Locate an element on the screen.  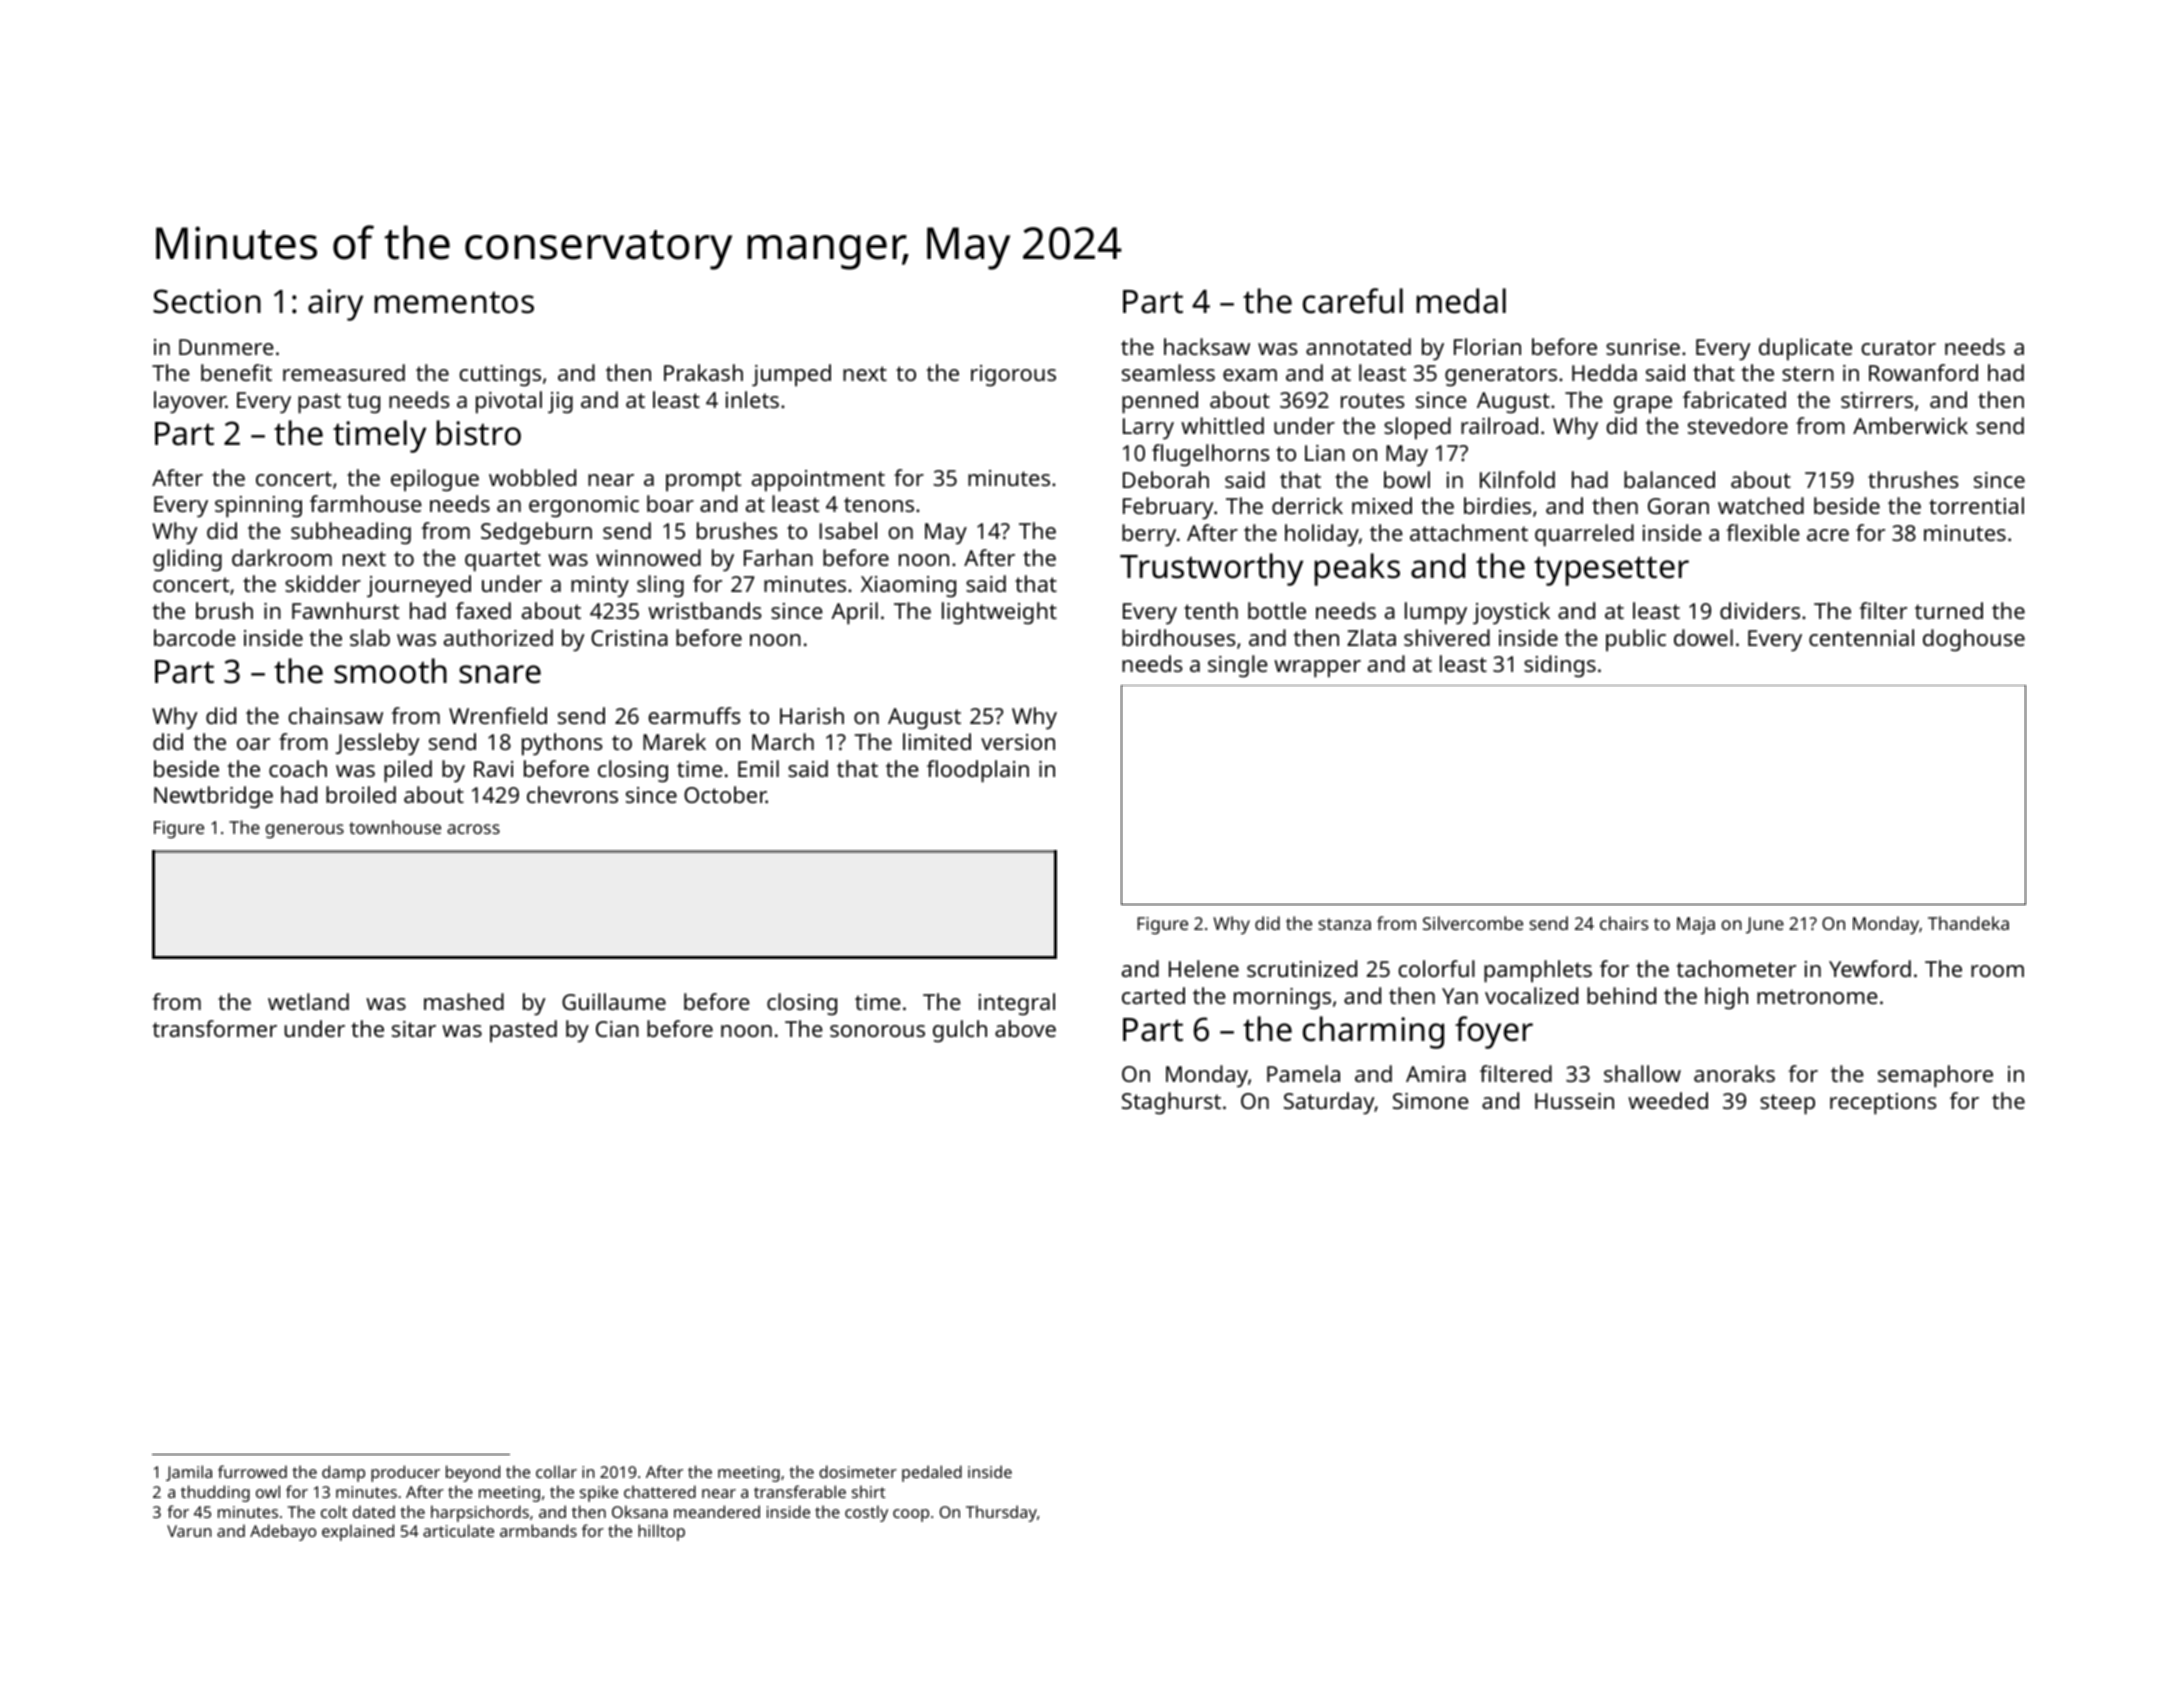
Guillaume is located at coordinates (614, 1001).
